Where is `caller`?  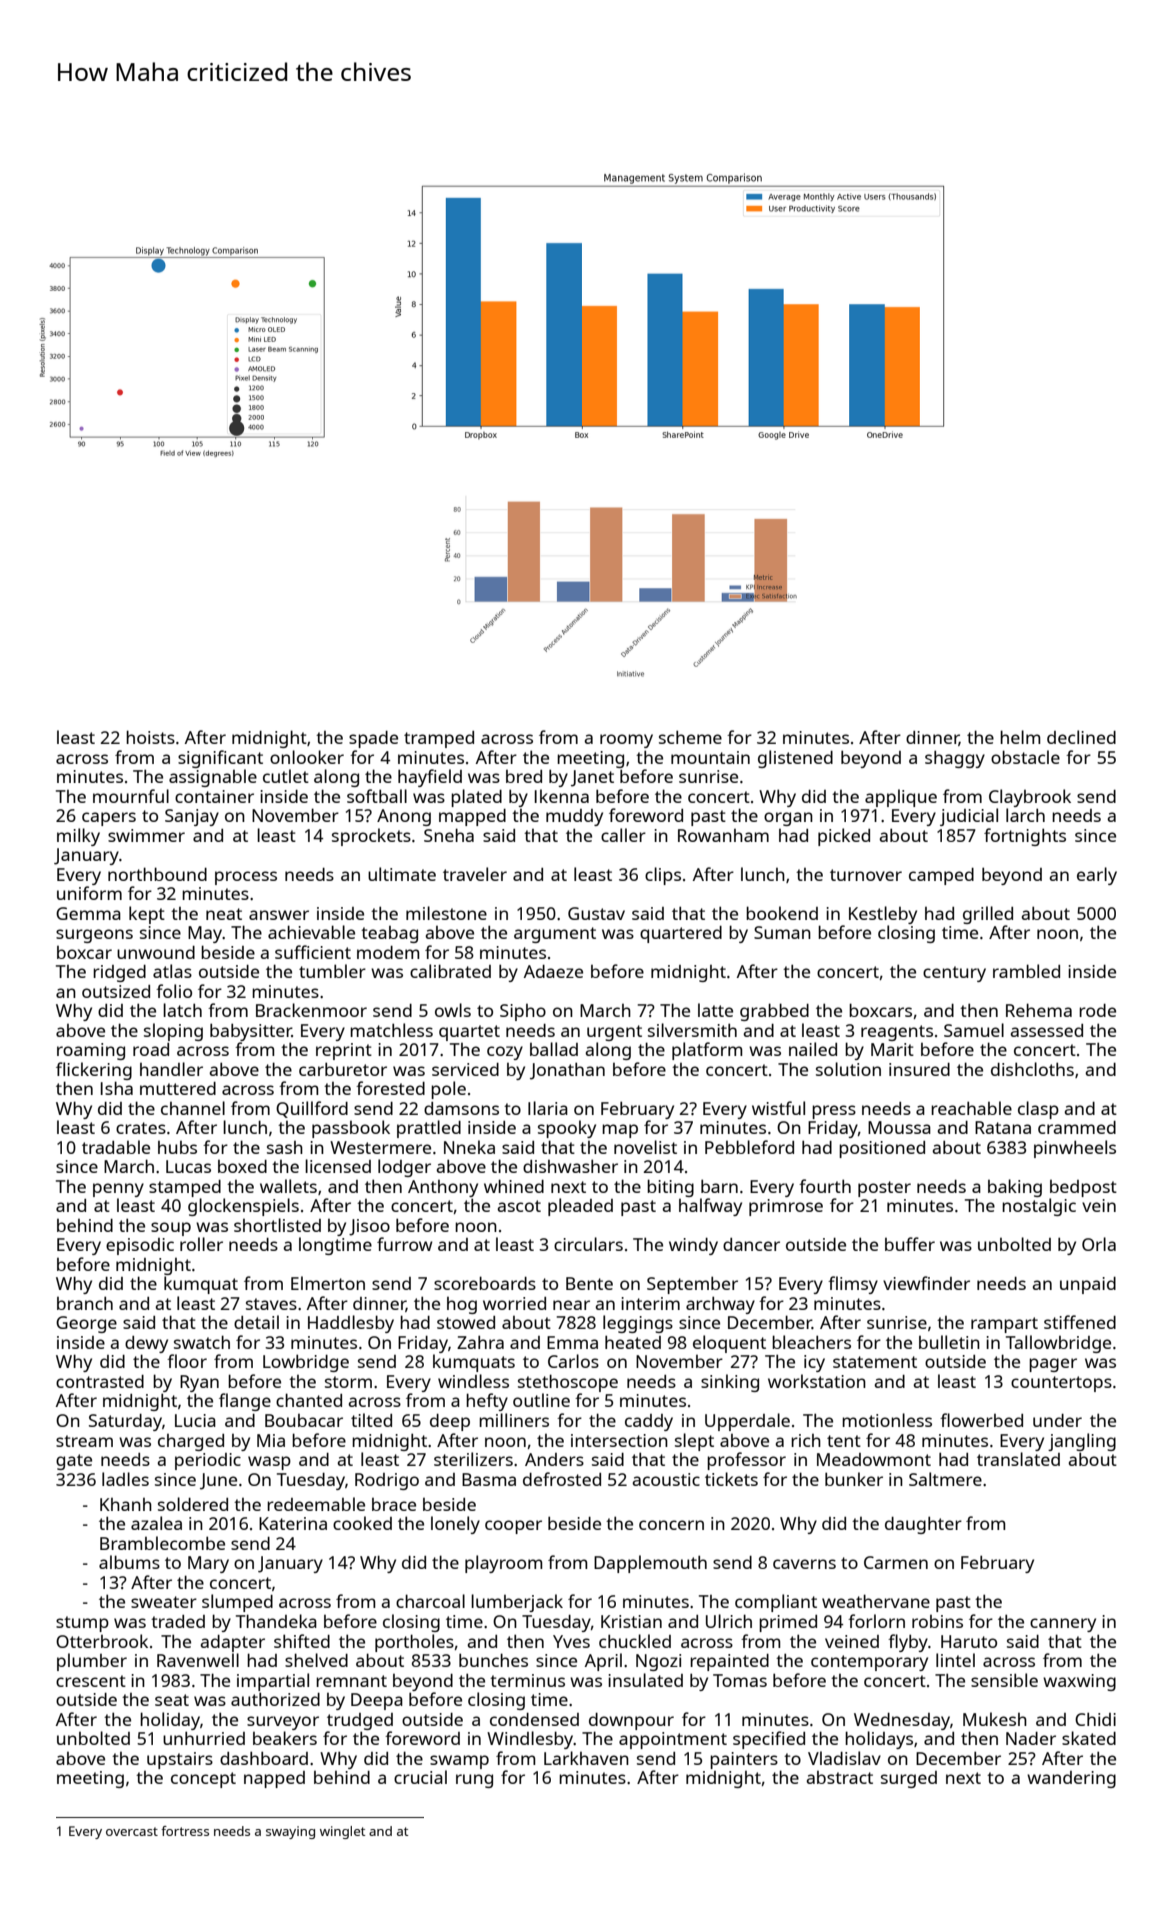 caller is located at coordinates (623, 835).
